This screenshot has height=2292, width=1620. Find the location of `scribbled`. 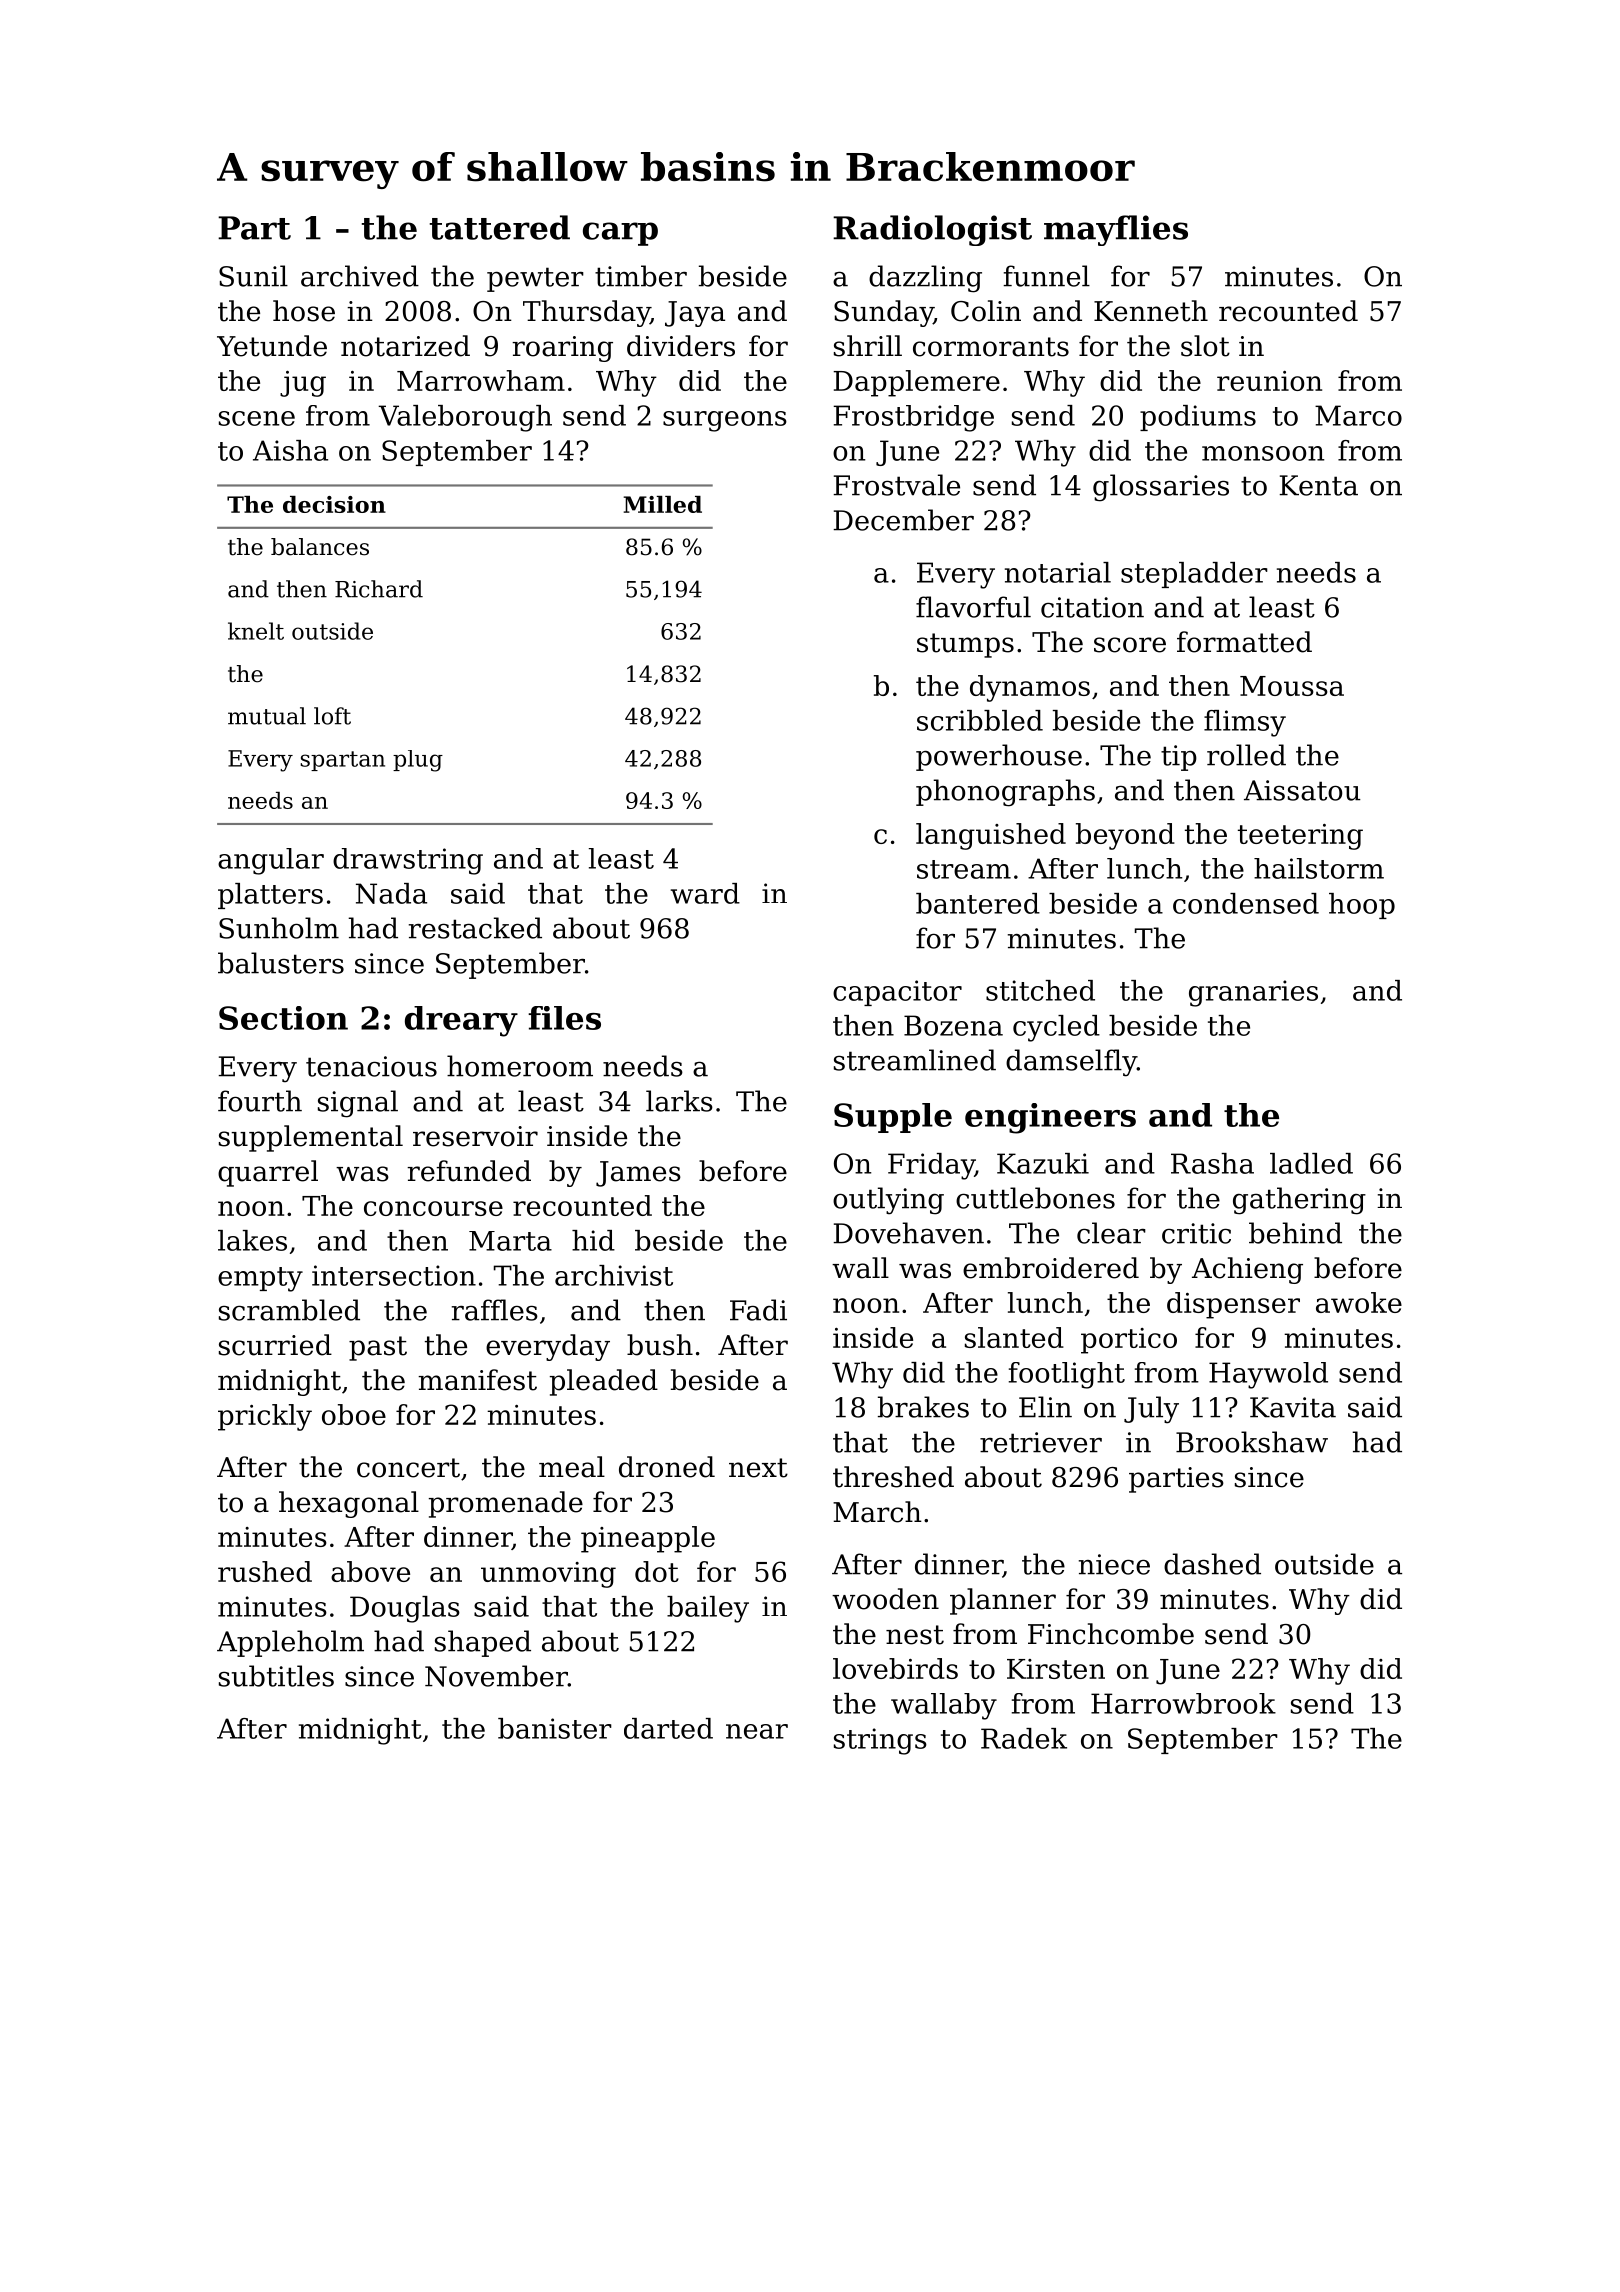

scribbled is located at coordinates (980, 720).
